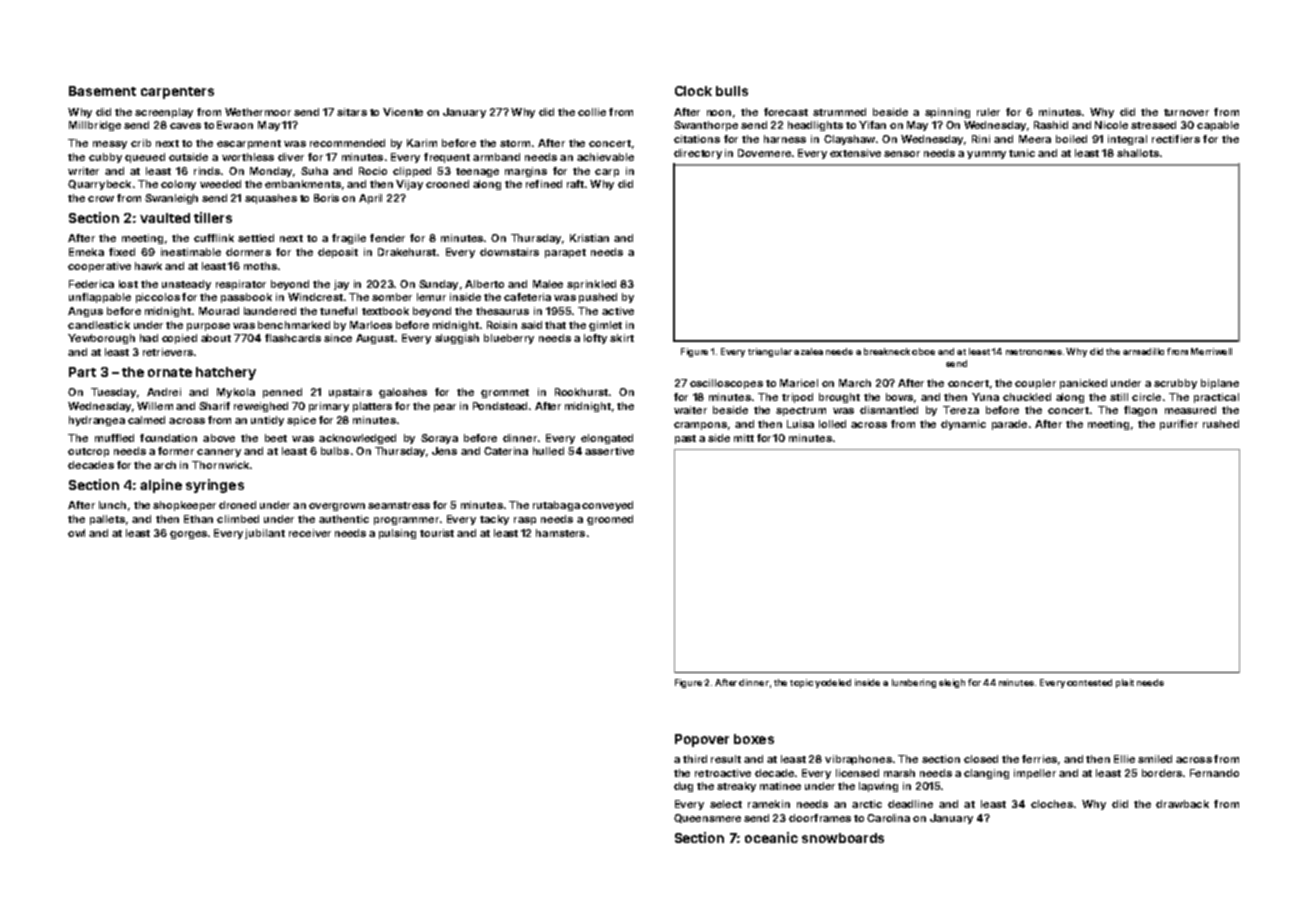 Image resolution: width=1308 pixels, height=924 pixels. What do you see at coordinates (1089, 682) in the image?
I see `contested` at bounding box center [1089, 682].
